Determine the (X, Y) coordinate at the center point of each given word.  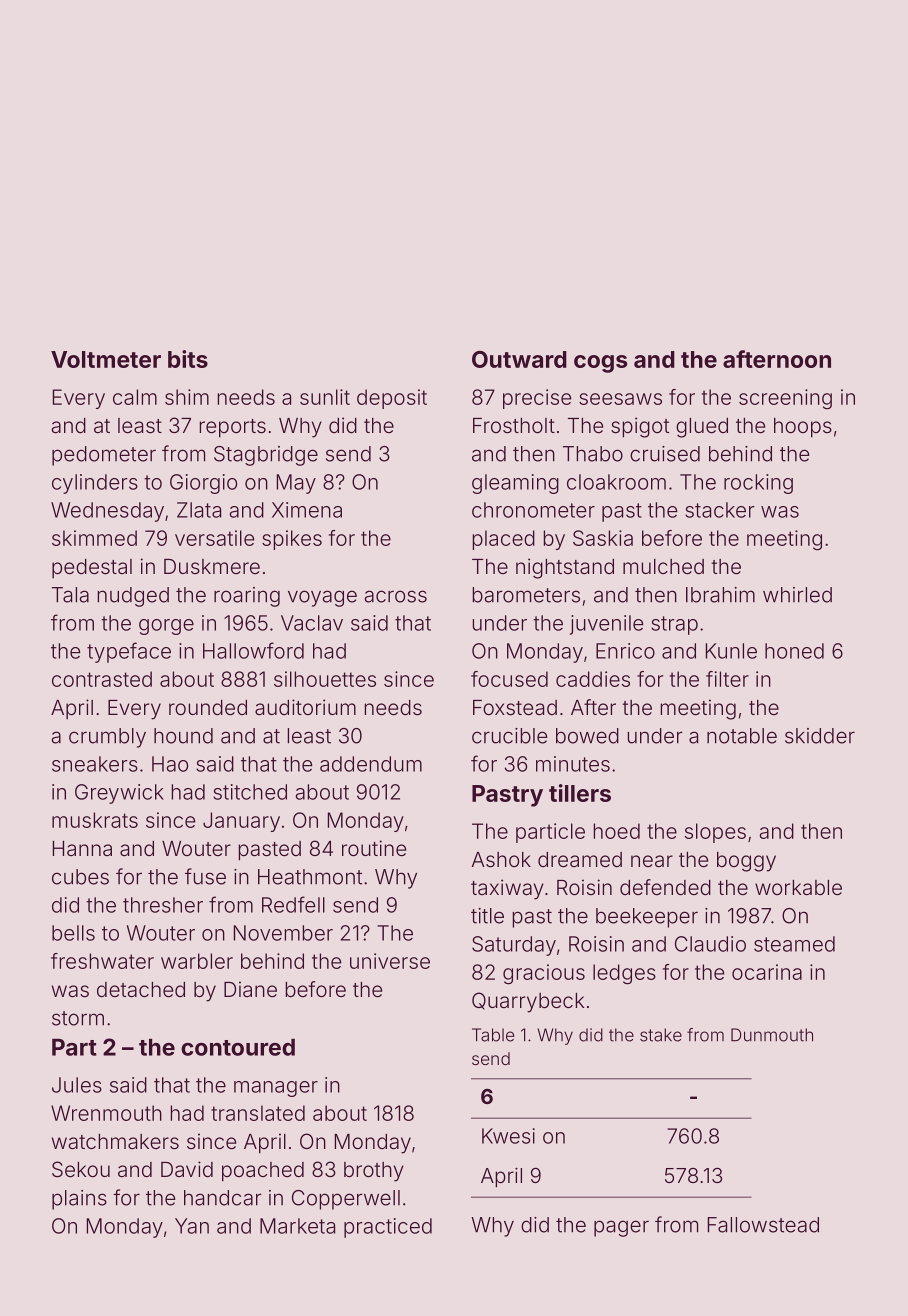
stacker (720, 510)
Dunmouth (772, 1035)
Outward (519, 359)
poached (263, 1172)
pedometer (104, 456)
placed (503, 540)
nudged (133, 597)
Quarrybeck (528, 1002)
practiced (388, 1228)
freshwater (102, 961)
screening (785, 399)
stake (661, 1035)
